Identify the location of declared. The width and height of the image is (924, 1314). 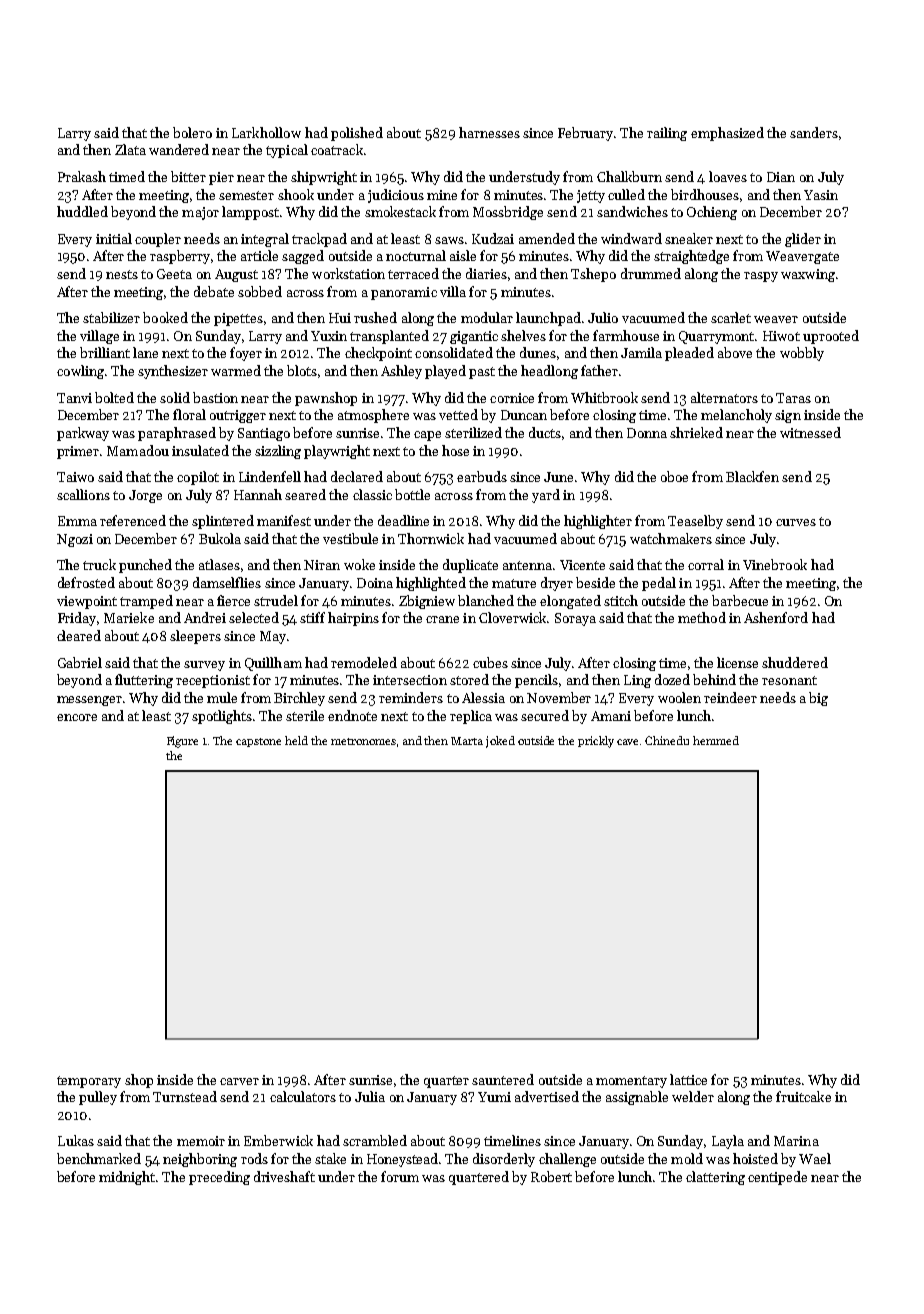
(357, 476).
